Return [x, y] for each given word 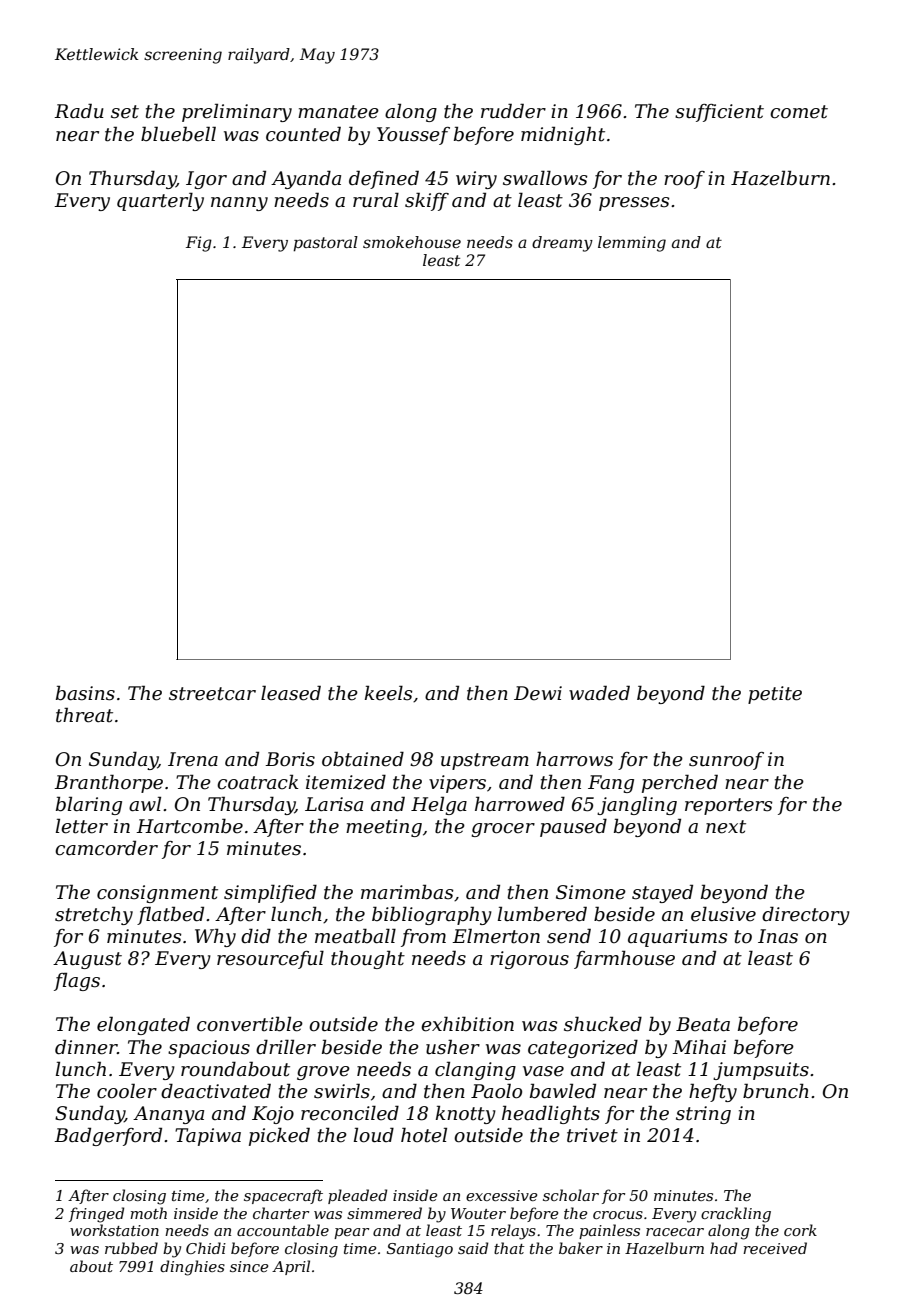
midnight [563, 135]
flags [77, 981]
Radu [79, 111]
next [726, 827]
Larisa [334, 804]
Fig [199, 244]
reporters [729, 806]
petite [775, 695]
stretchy [94, 915]
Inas [778, 936]
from [423, 938]
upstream [485, 761]
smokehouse [412, 242]
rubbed [131, 1248]
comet [799, 112]
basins [85, 693]
